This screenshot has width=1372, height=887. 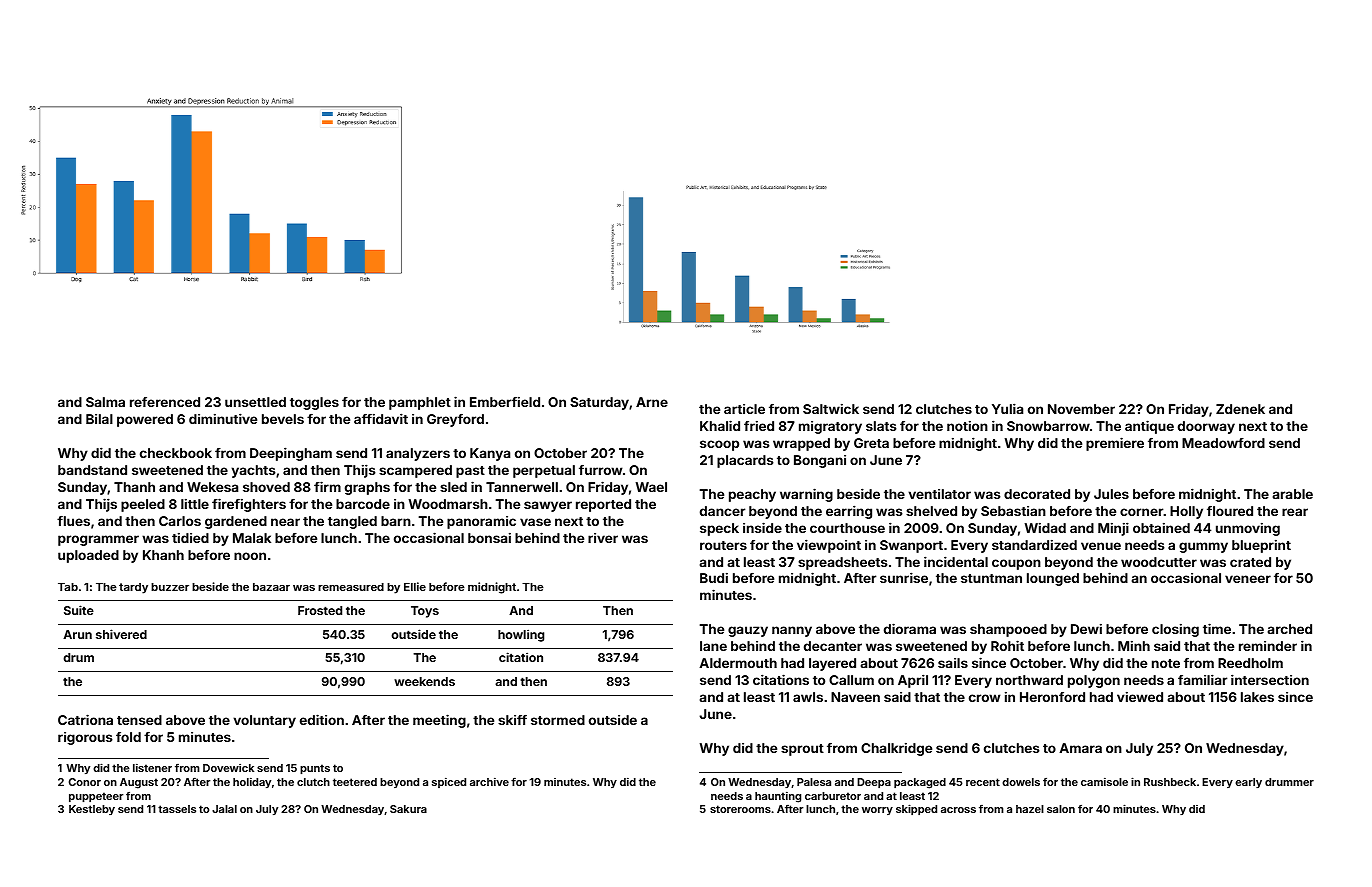 I want to click on early, so click(x=1248, y=783).
